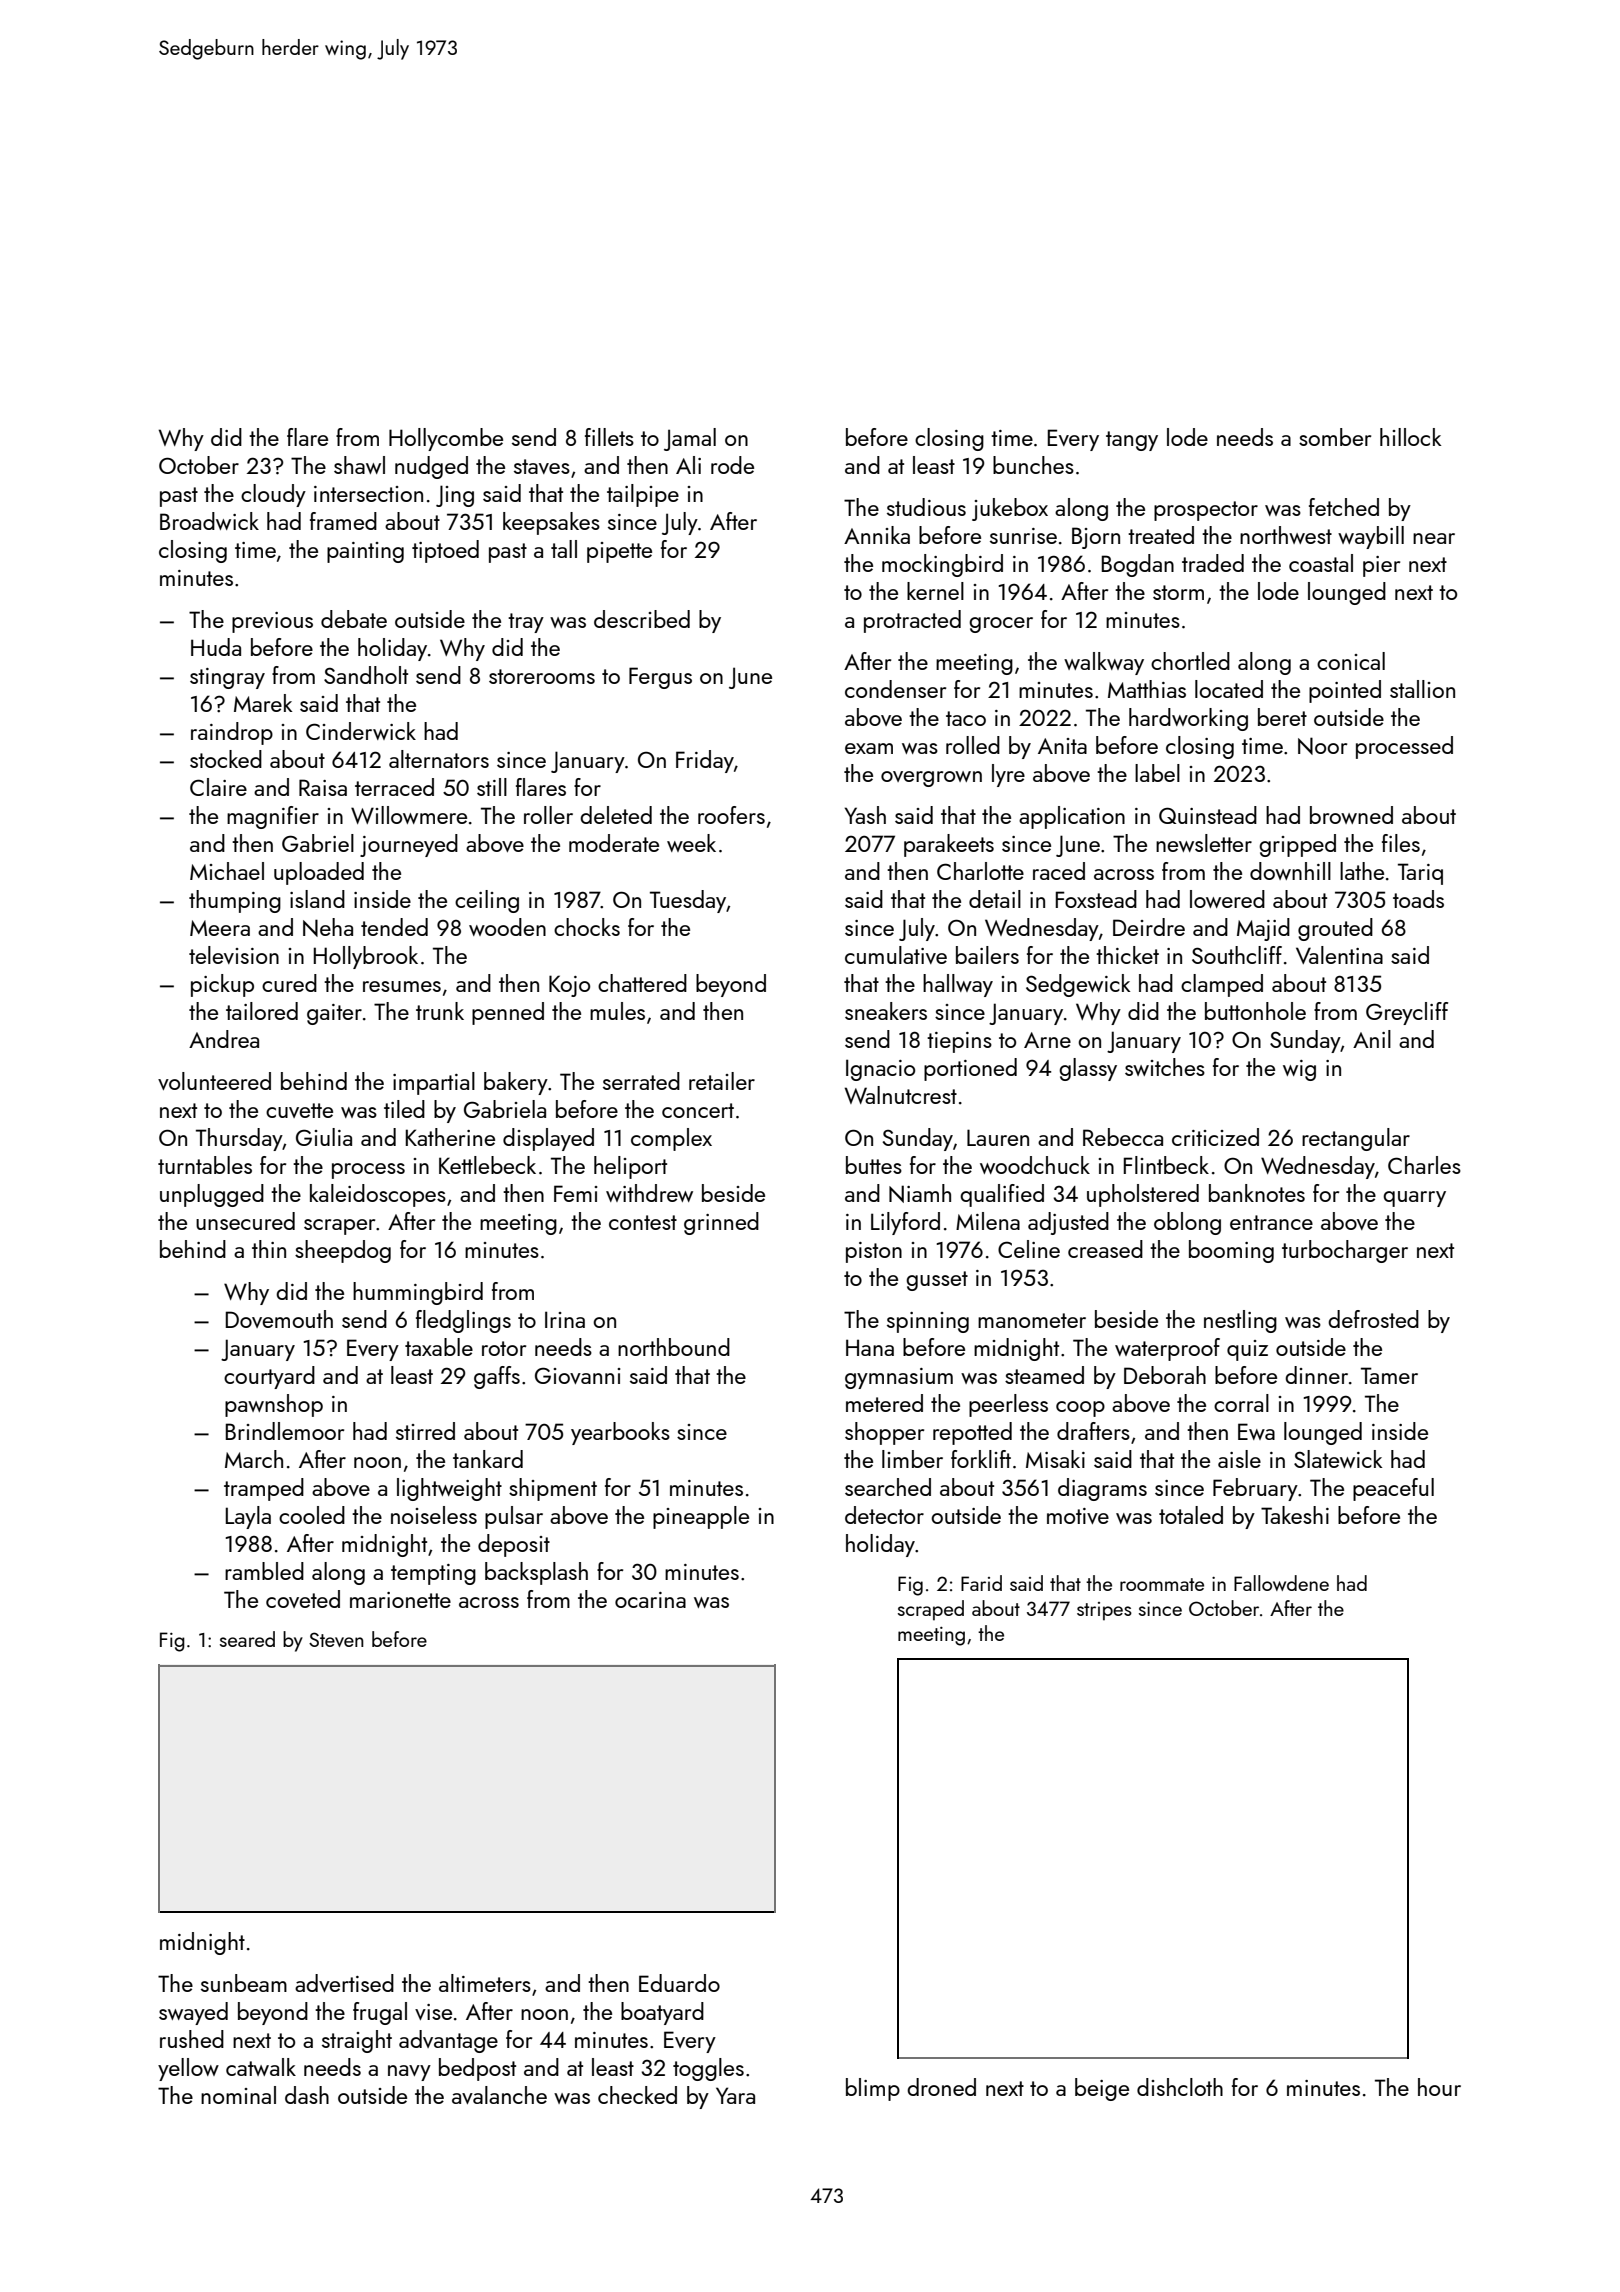 The width and height of the document is (1620, 2292). I want to click on rectangular, so click(1356, 1139).
